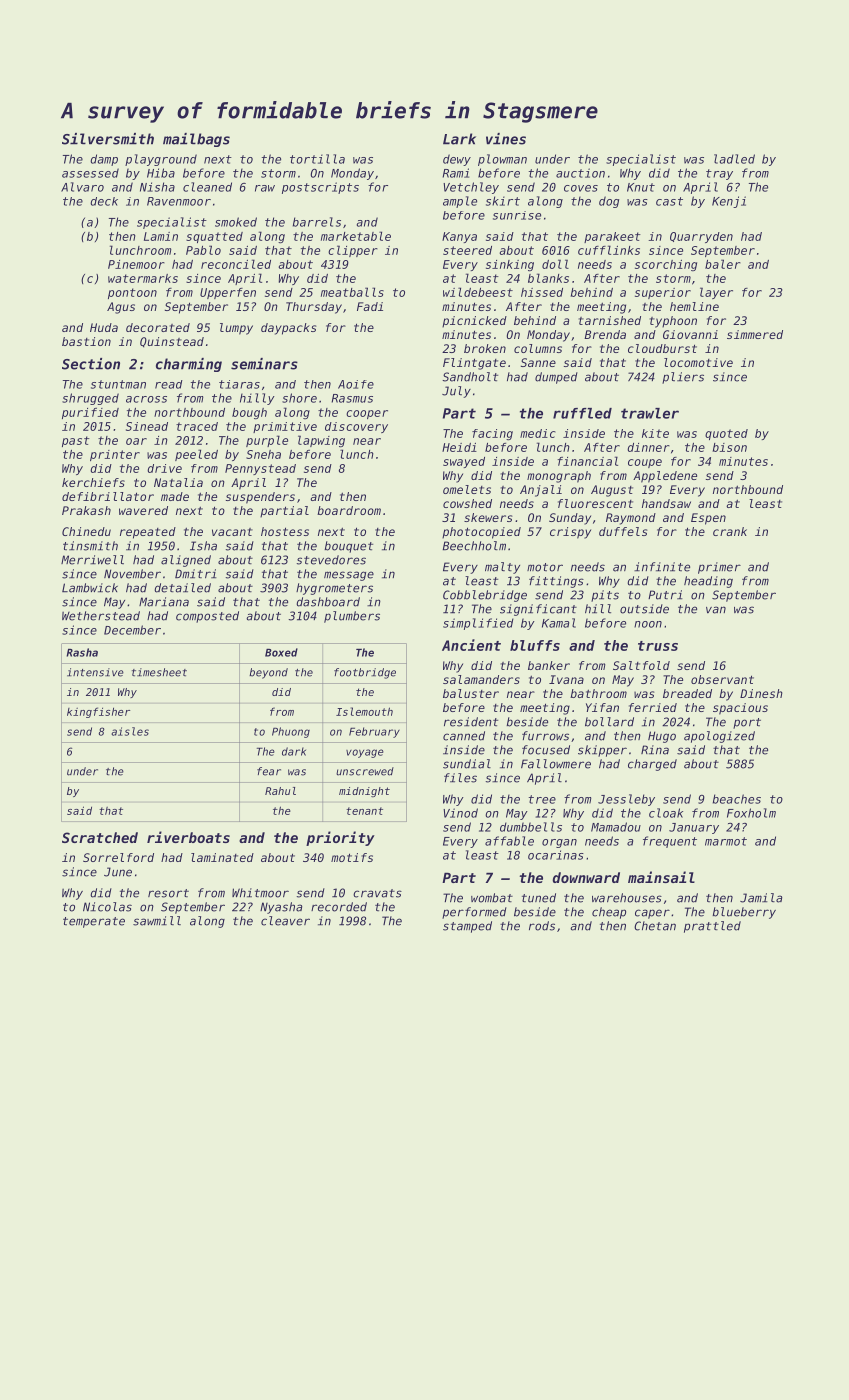 Image resolution: width=849 pixels, height=1400 pixels. What do you see at coordinates (467, 927) in the page?
I see `stamped` at bounding box center [467, 927].
